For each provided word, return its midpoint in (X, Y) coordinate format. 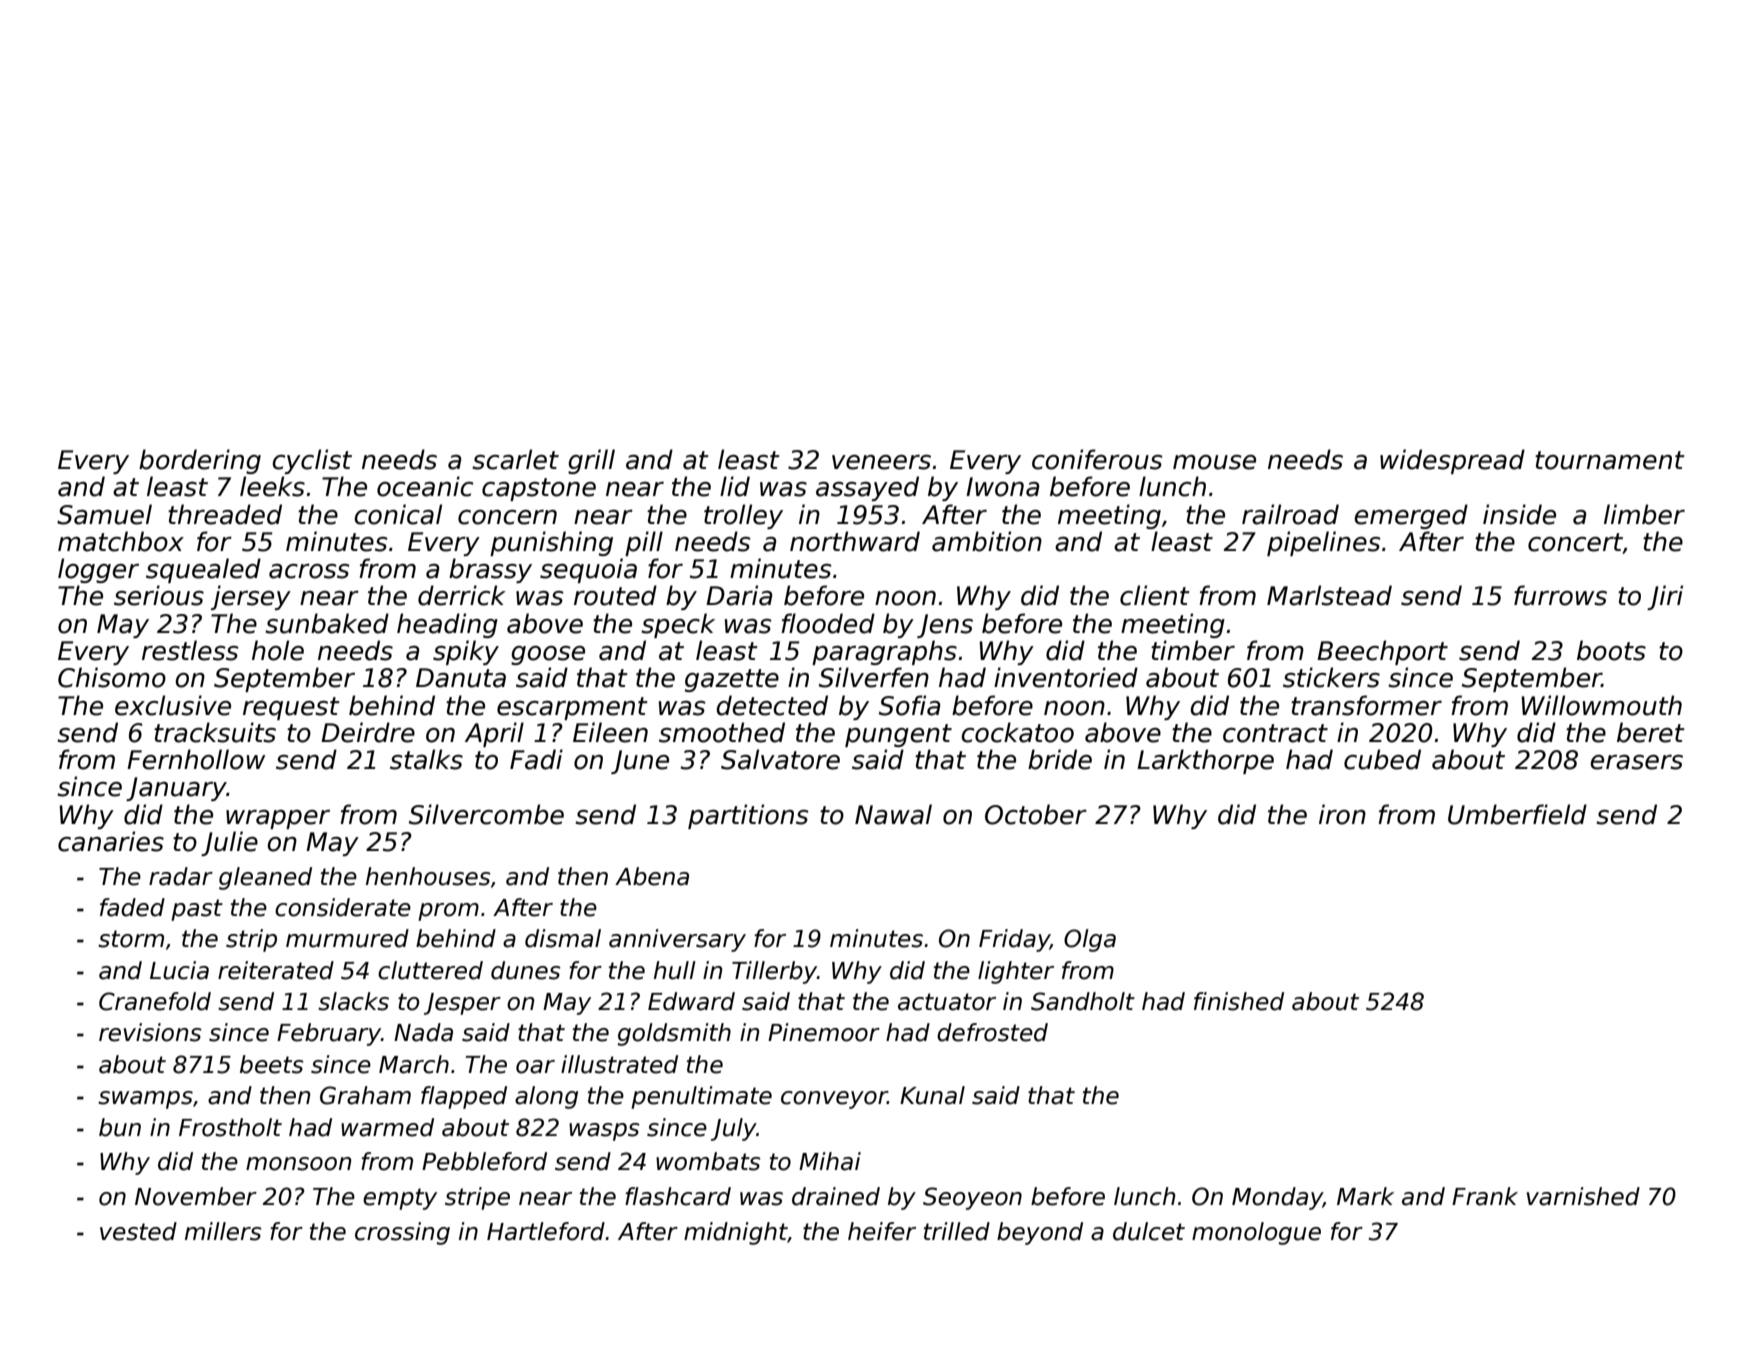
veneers (881, 462)
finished (1239, 1001)
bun (120, 1127)
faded (132, 907)
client (1155, 595)
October (1036, 814)
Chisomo (112, 677)
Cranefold (155, 1001)
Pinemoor (824, 1032)
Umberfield (1517, 814)
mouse (1214, 462)
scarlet (515, 459)
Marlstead (1329, 595)
